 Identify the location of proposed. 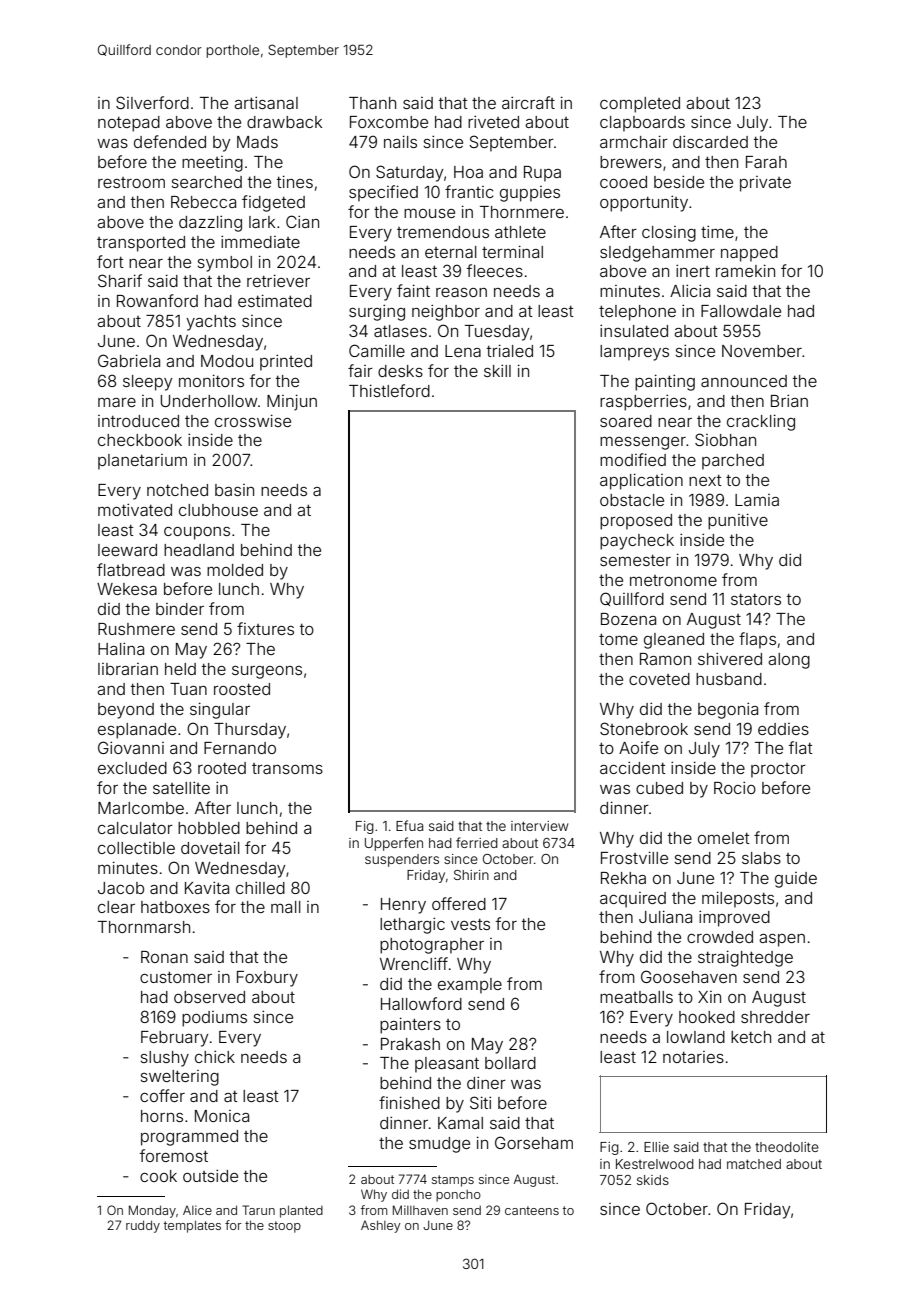
(636, 522).
